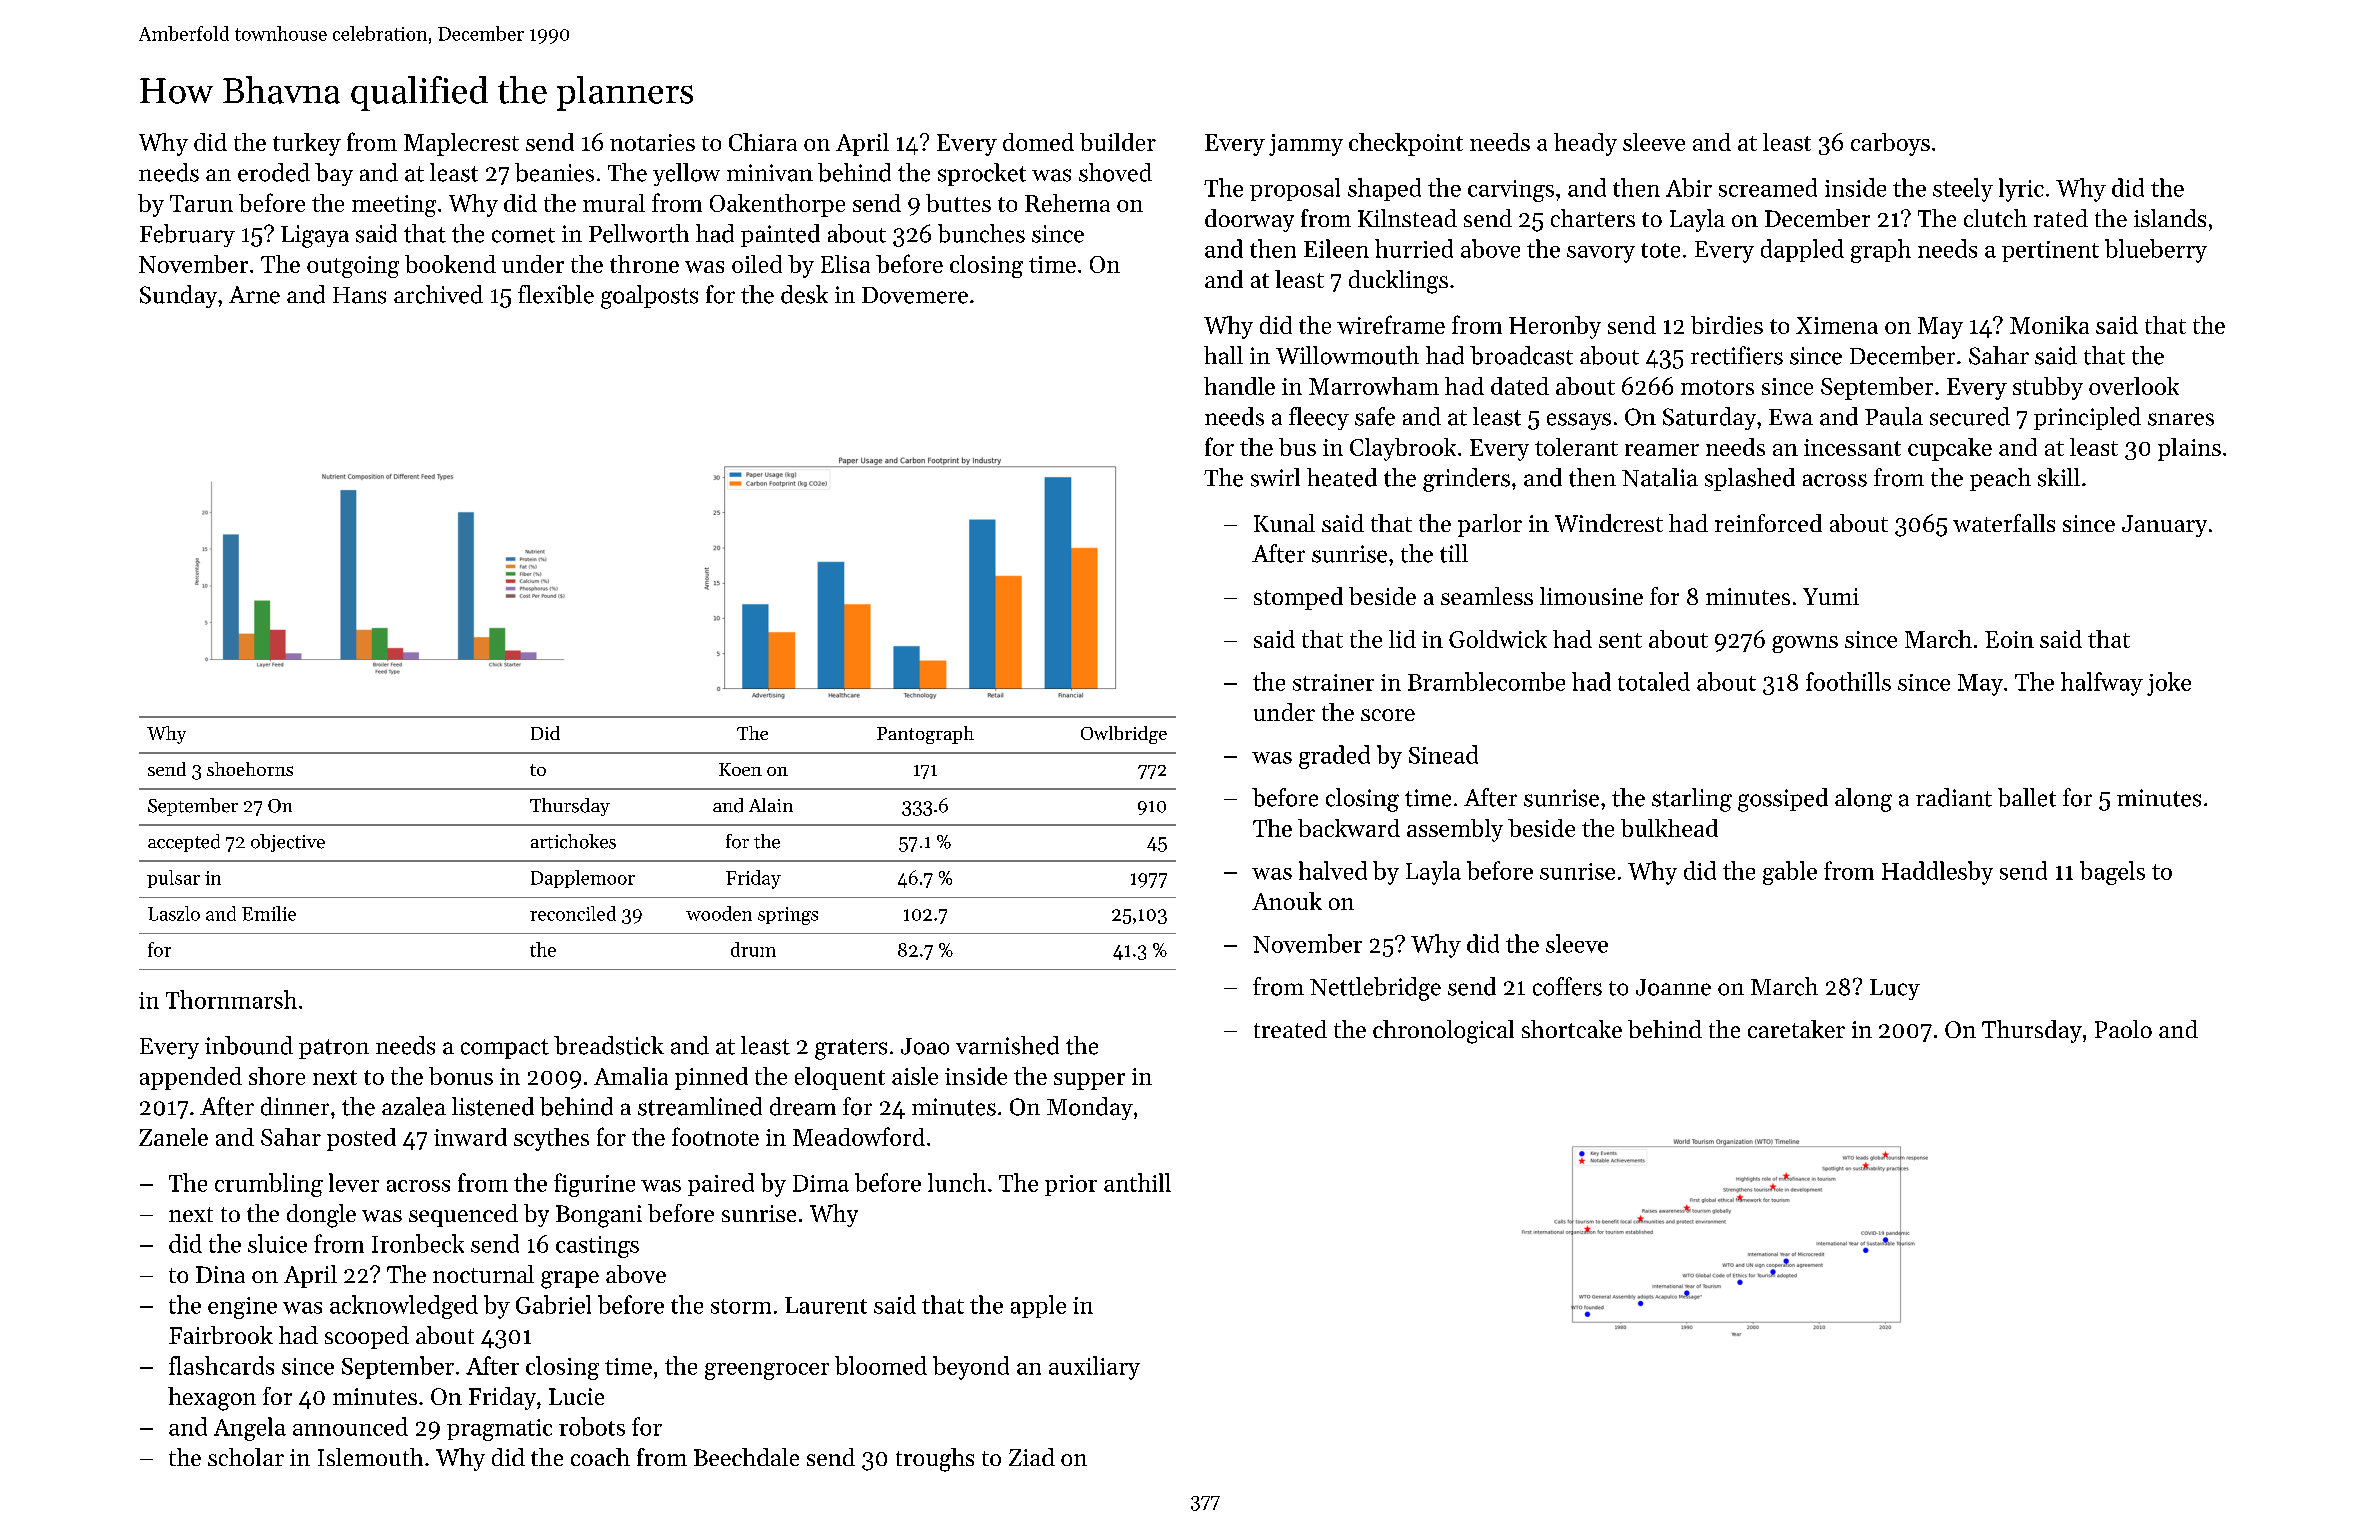 The height and width of the screenshot is (1540, 2380). I want to click on notaries, so click(652, 142).
